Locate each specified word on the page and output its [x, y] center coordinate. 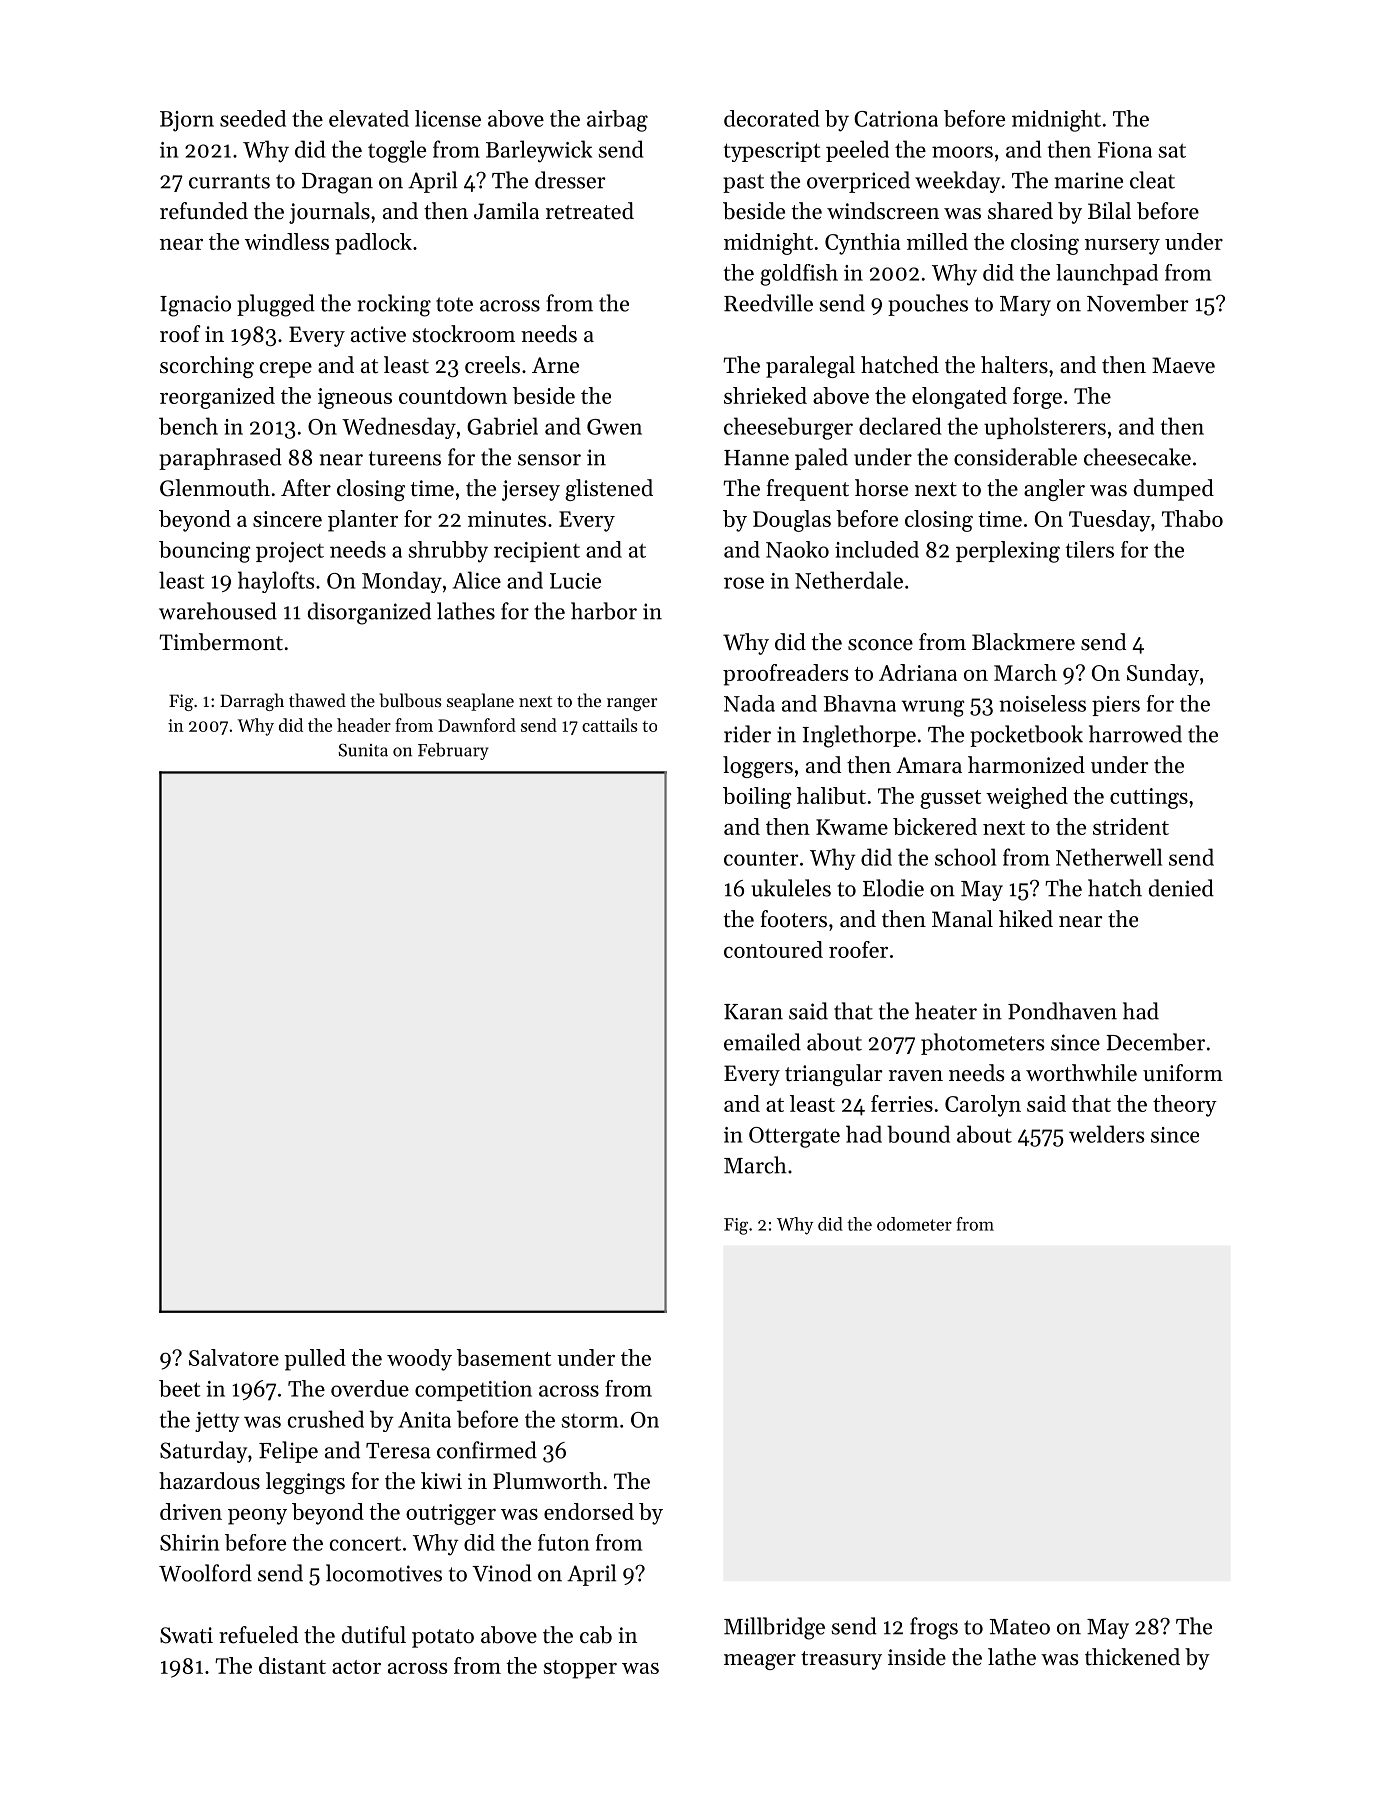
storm [590, 1421]
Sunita [363, 750]
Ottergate [794, 1137]
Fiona [1125, 150]
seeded [253, 118]
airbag [617, 121]
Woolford [205, 1573]
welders [1107, 1134]
